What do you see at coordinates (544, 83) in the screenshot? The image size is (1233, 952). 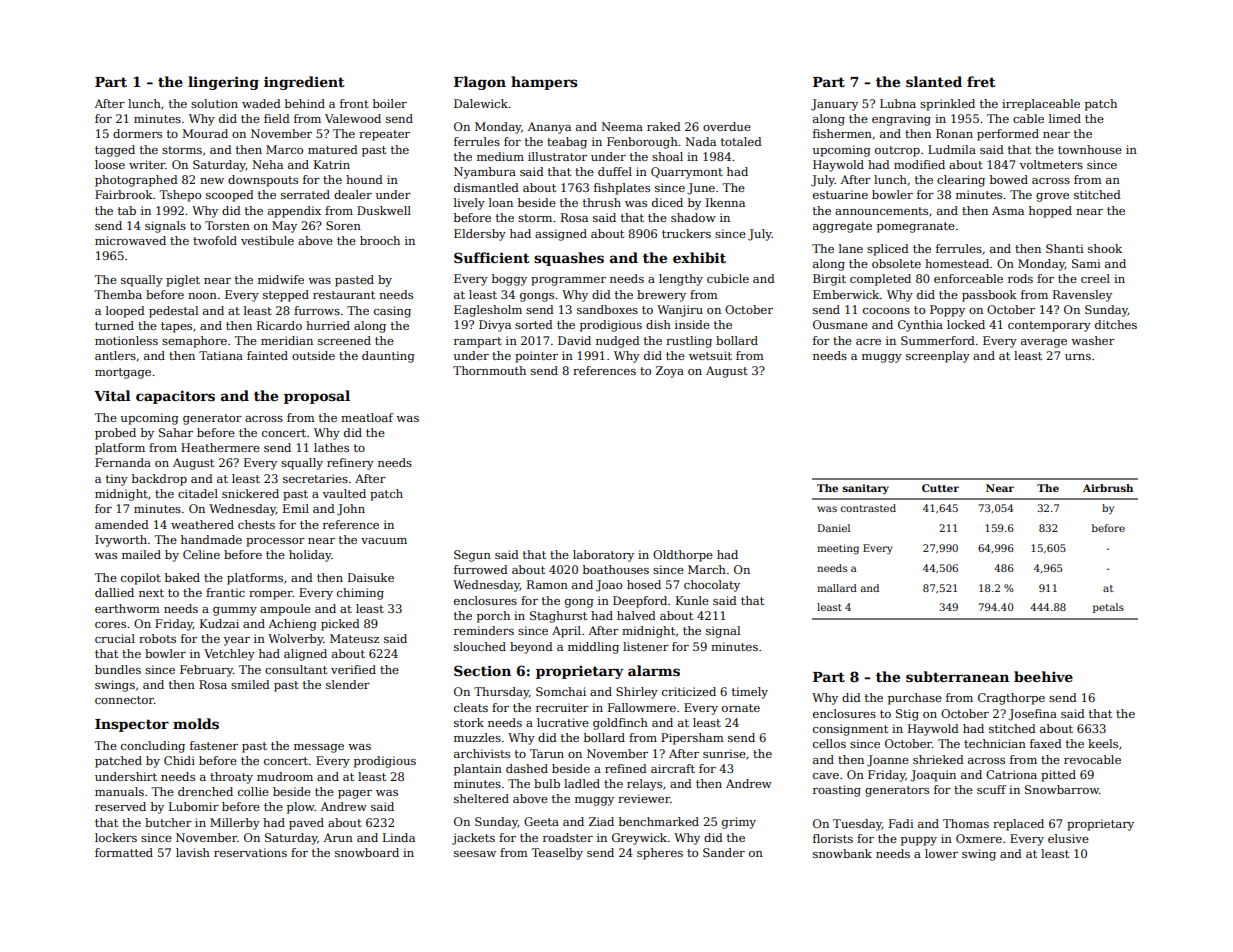 I see `hampers` at bounding box center [544, 83].
